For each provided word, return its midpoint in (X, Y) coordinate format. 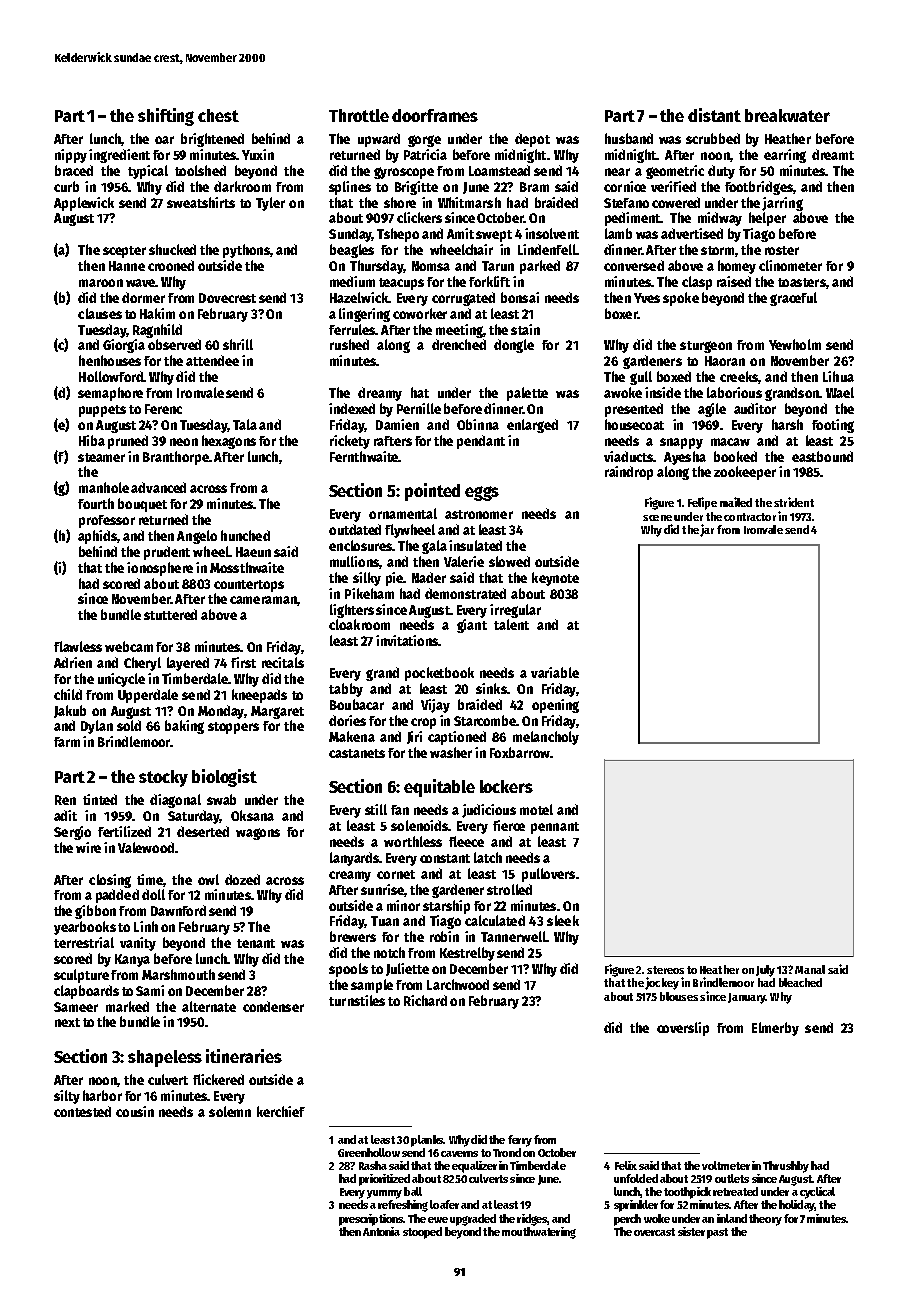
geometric (675, 172)
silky (367, 579)
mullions (354, 561)
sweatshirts (201, 202)
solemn (230, 1111)
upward (379, 140)
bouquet (142, 505)
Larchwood (458, 984)
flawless (78, 646)
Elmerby (775, 1029)
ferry (520, 1141)
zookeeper (745, 473)
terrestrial (84, 942)
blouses (679, 996)
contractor (750, 517)
